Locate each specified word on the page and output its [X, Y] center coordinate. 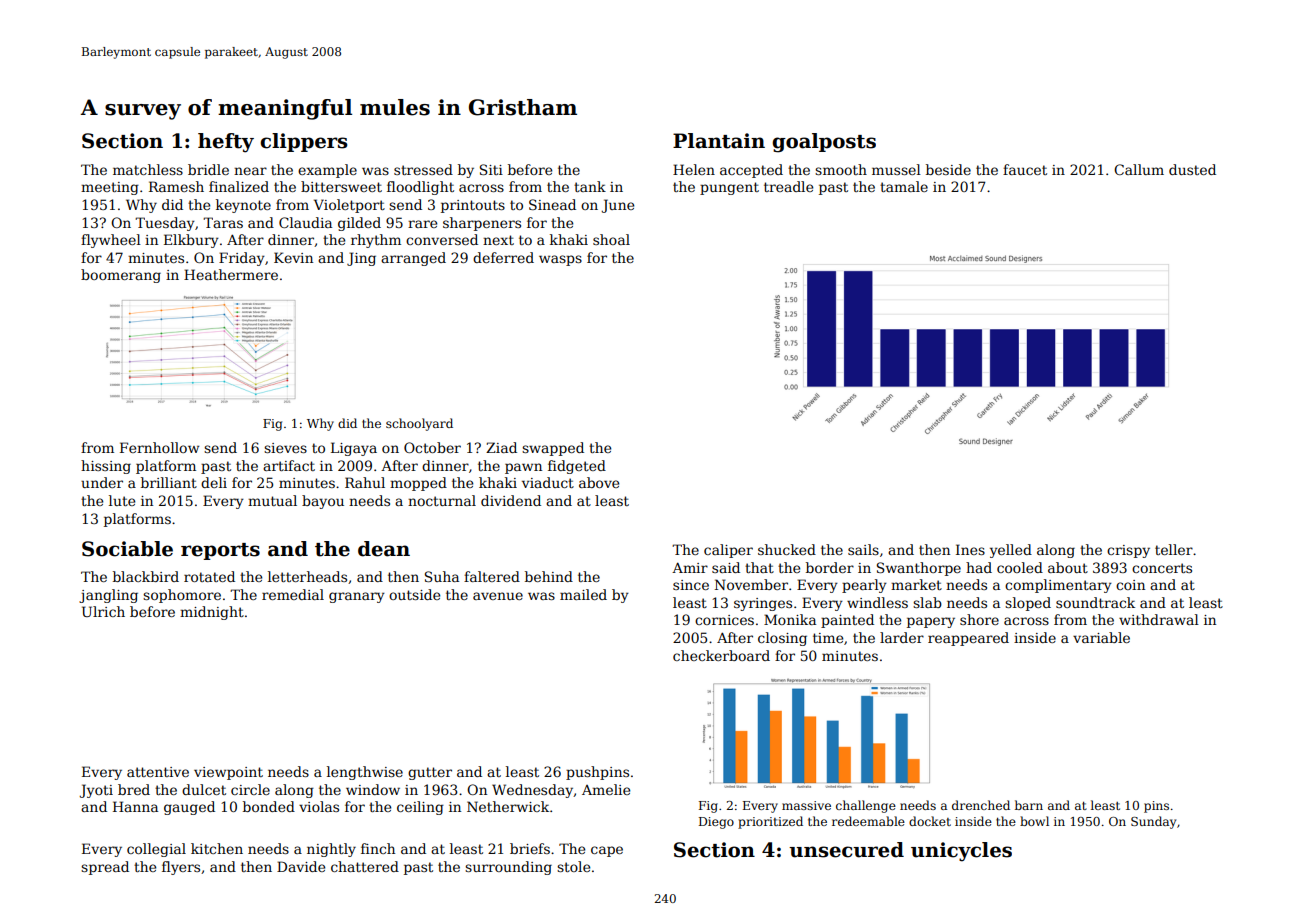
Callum [1139, 169]
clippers [304, 142]
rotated [209, 576]
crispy [1128, 551]
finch [378, 848]
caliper [728, 551]
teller [1174, 549]
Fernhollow [159, 447]
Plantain [719, 141]
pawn [523, 468]
